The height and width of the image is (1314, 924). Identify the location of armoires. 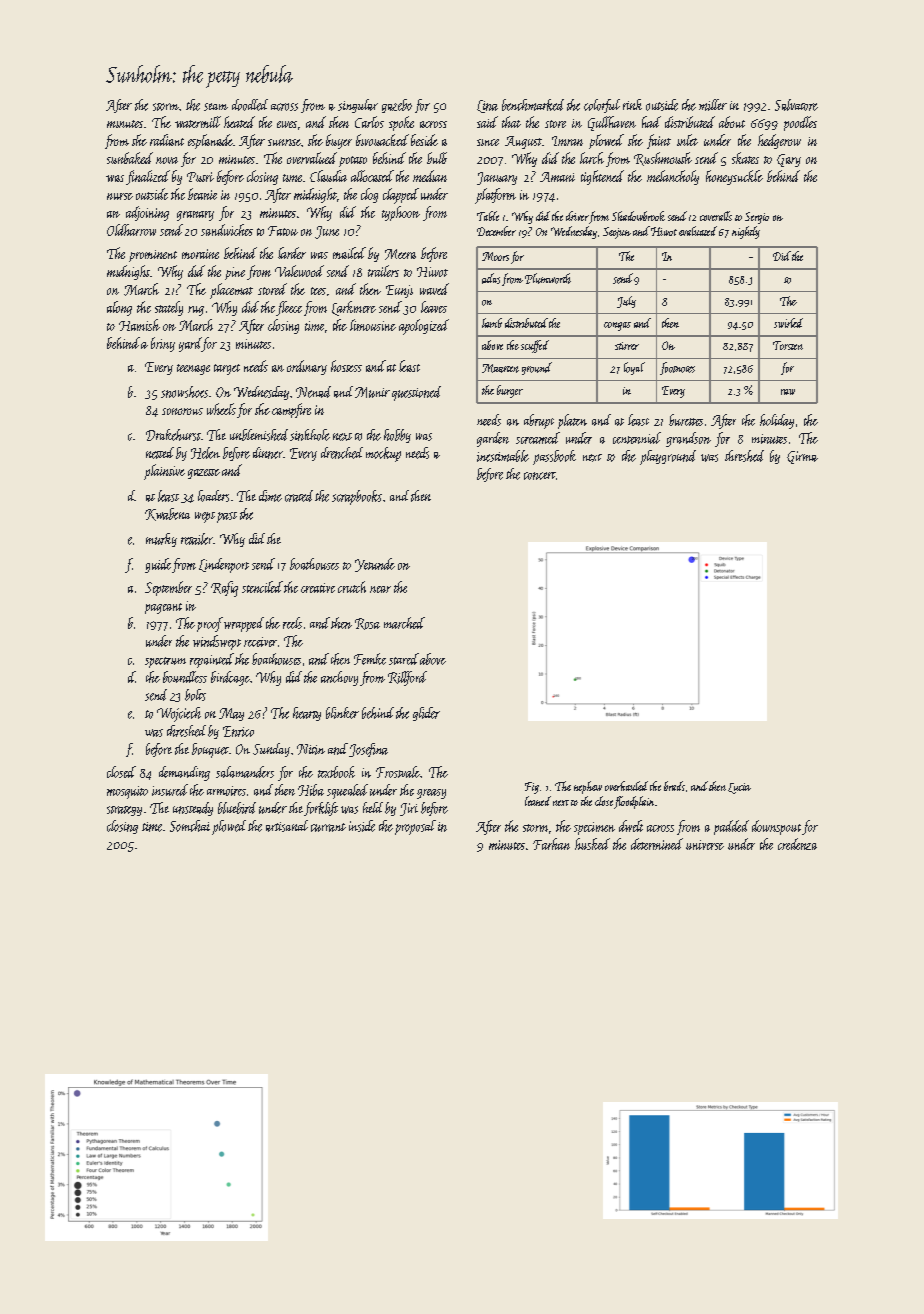
(226, 791).
